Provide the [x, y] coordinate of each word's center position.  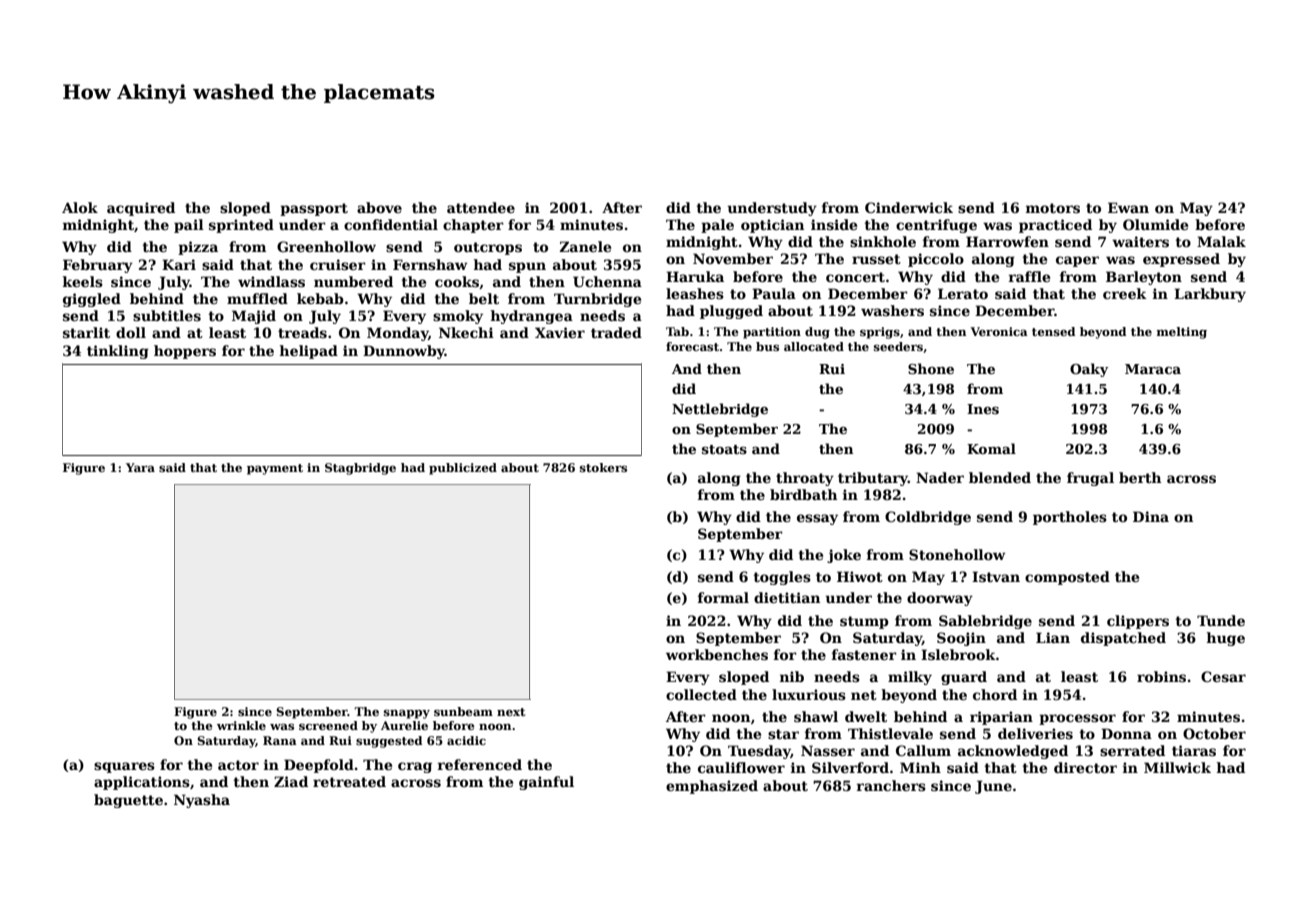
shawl [816, 716]
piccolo [936, 260]
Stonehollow [957, 554]
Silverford [850, 767]
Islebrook [958, 654]
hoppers [185, 352]
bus [767, 346]
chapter [473, 226]
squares [124, 767]
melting [1182, 333]
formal [723, 597]
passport [314, 209]
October [1214, 733]
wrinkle [241, 725]
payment [275, 469]
